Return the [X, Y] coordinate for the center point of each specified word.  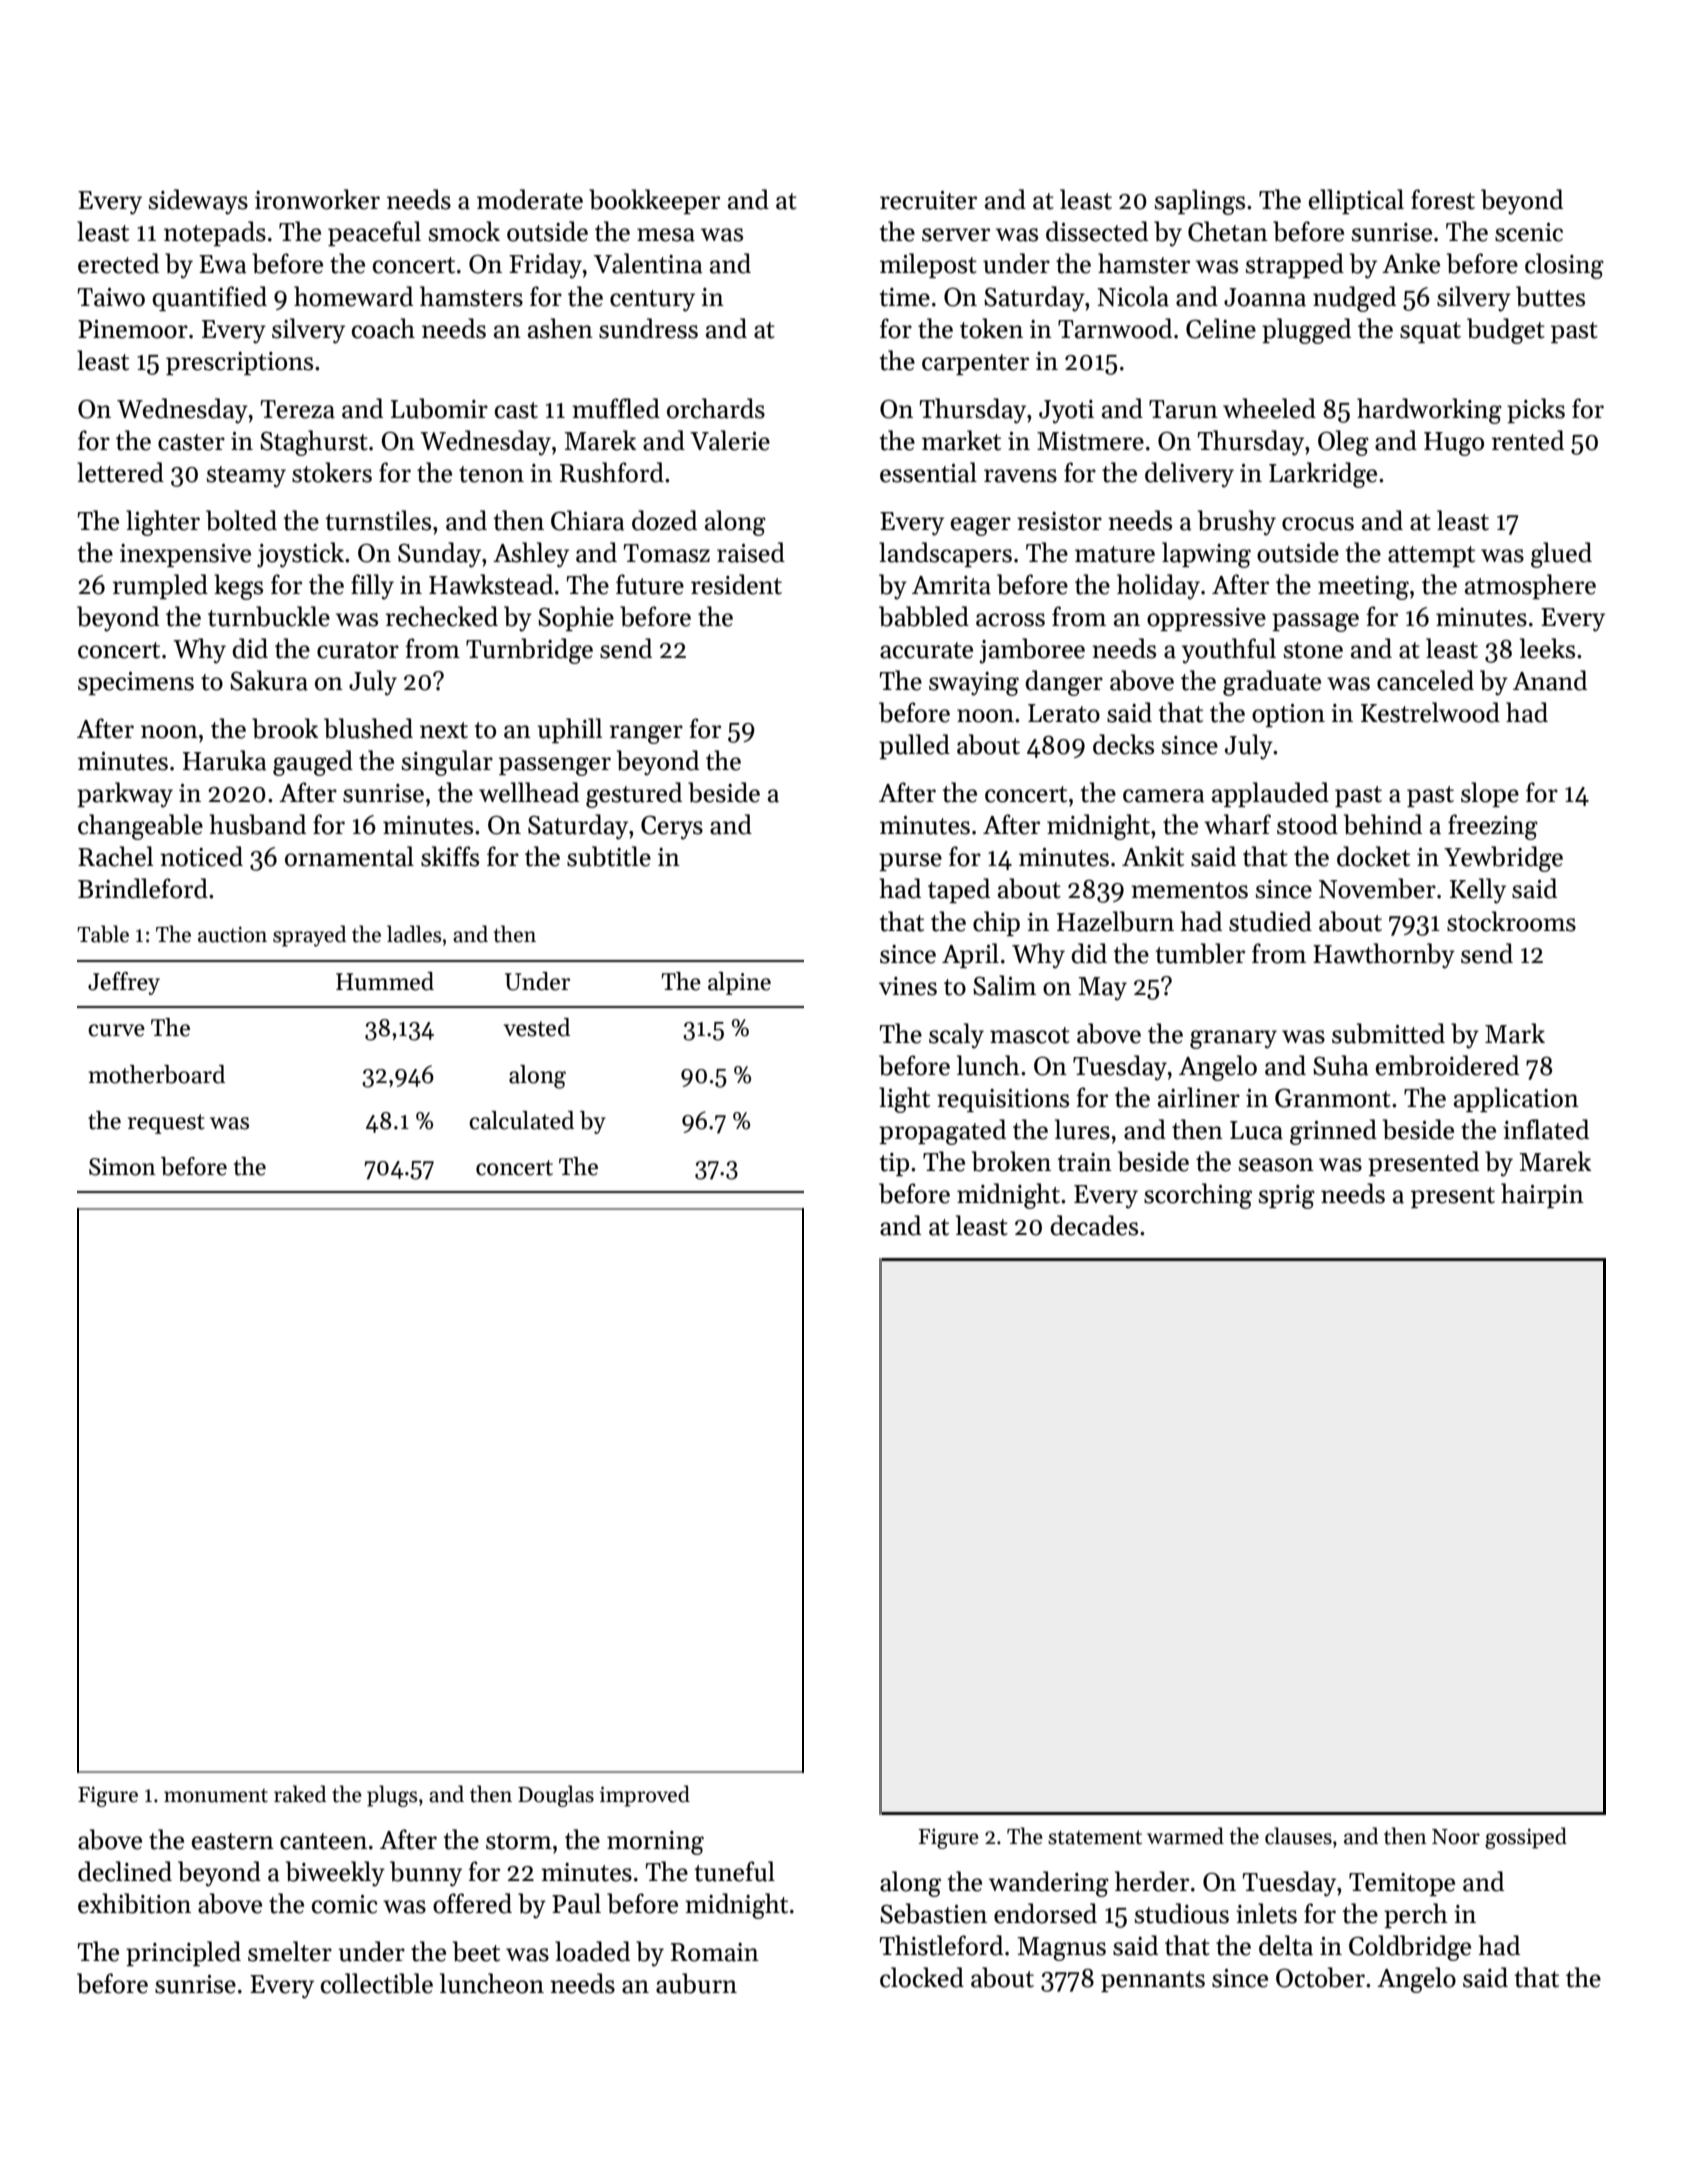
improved [645, 1796]
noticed [201, 856]
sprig [1287, 1197]
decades [1094, 1225]
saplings [1200, 202]
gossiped [1526, 1838]
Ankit [1153, 856]
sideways [198, 202]
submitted [1388, 1033]
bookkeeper [654, 201]
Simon [122, 1167]
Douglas [556, 1796]
